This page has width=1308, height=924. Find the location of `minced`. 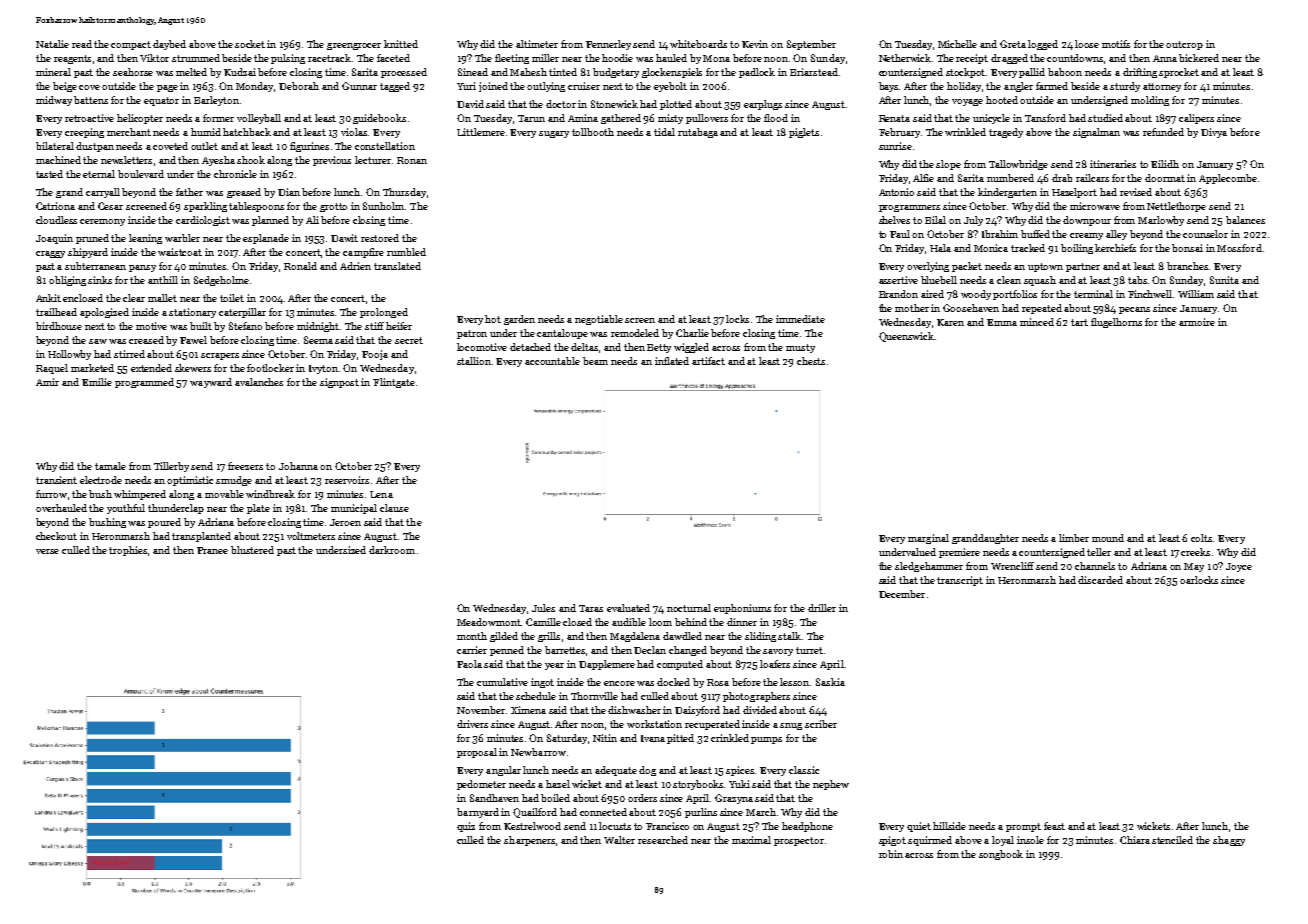

minced is located at coordinates (1037, 322).
